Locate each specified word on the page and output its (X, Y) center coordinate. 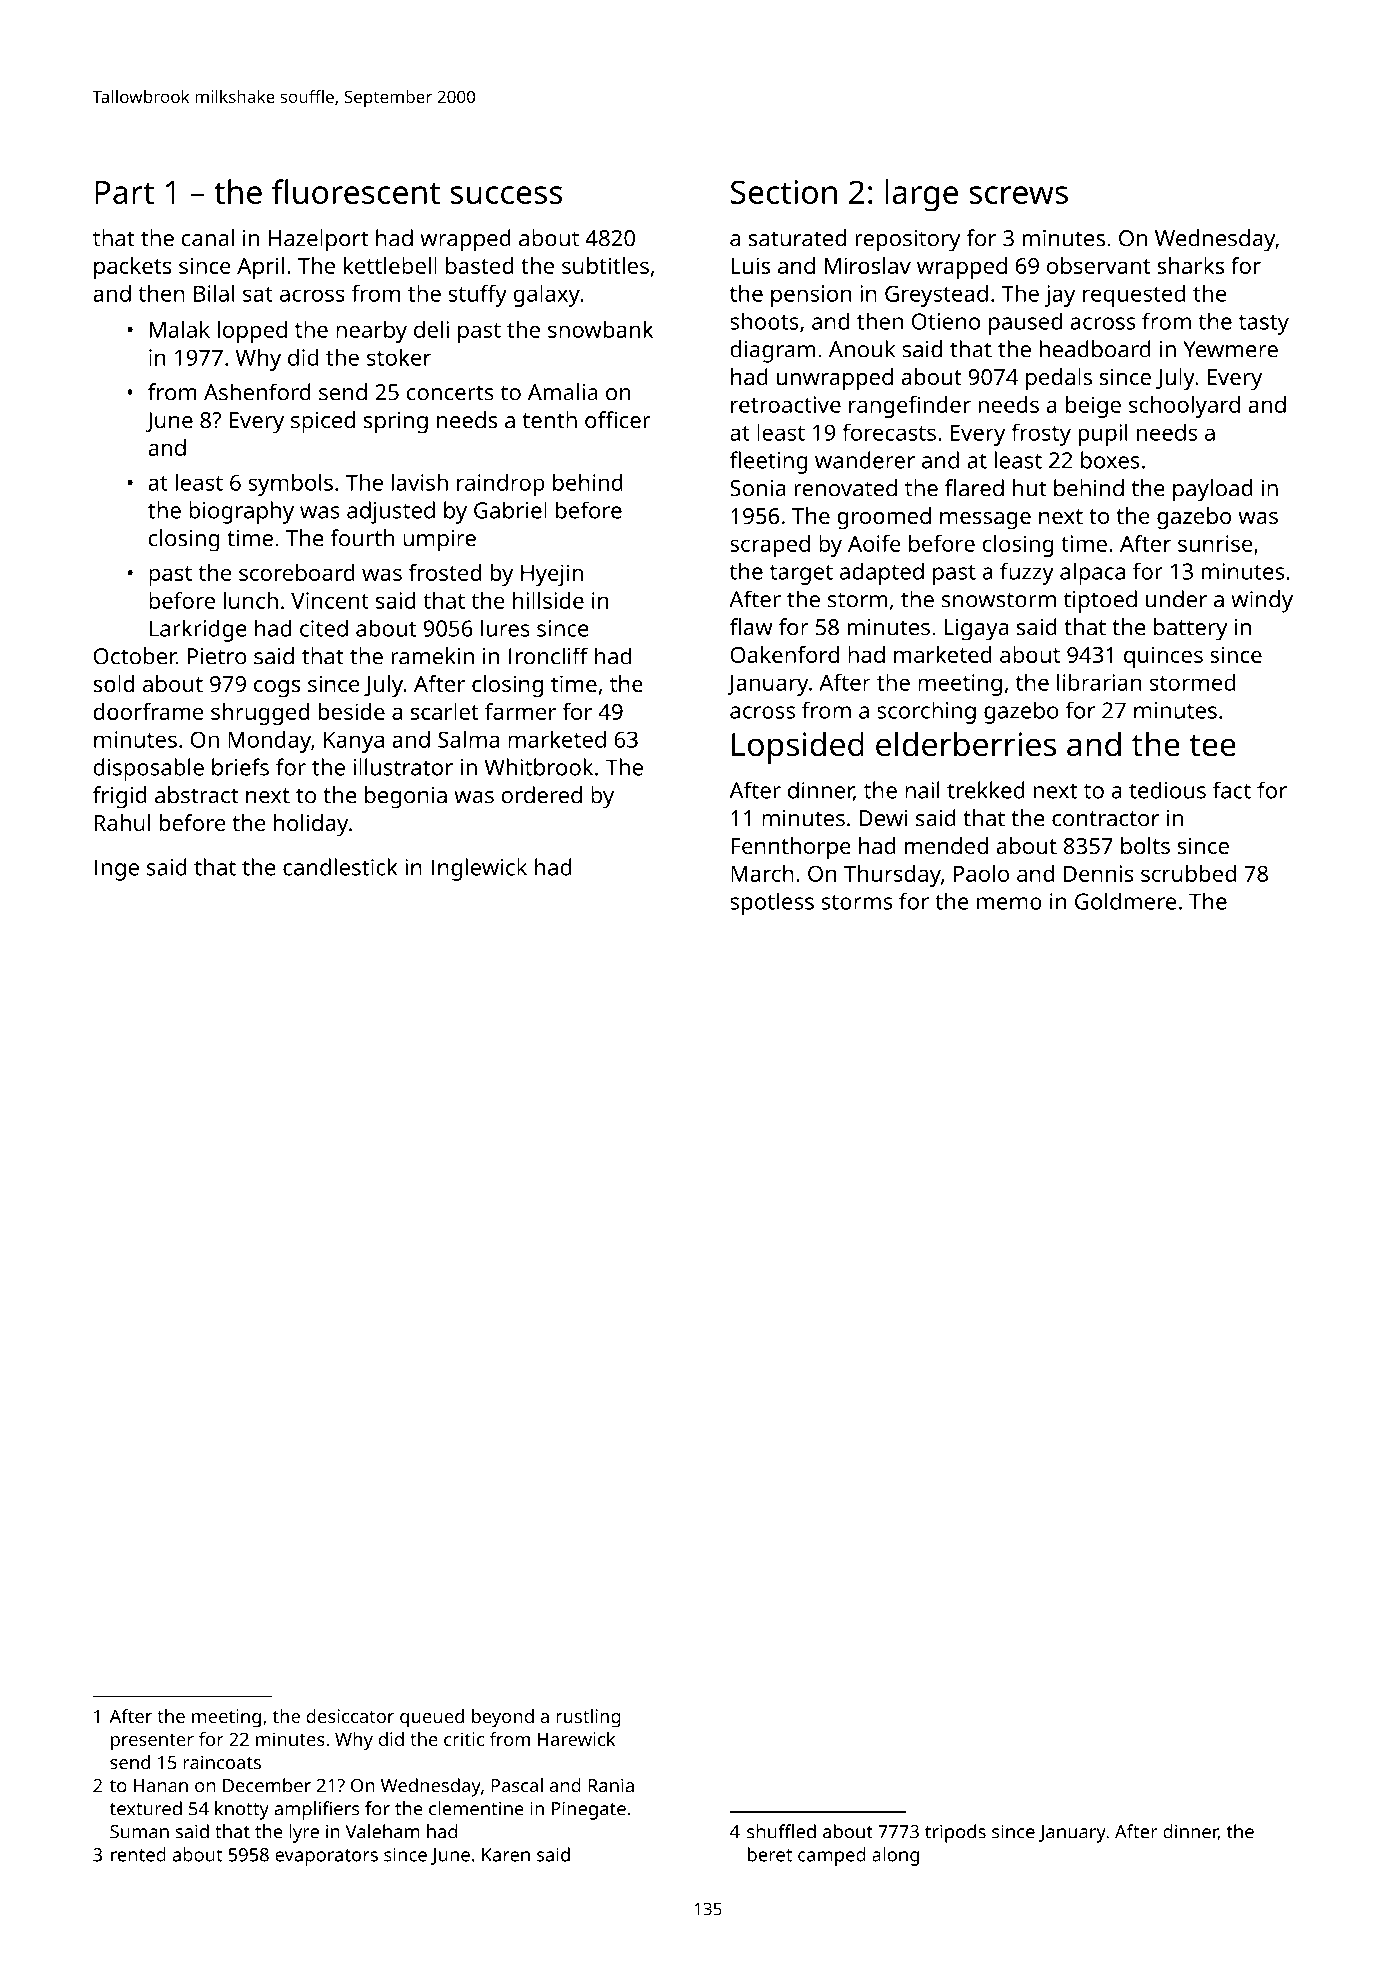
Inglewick (479, 869)
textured (146, 1808)
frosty (1041, 434)
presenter (152, 1742)
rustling (588, 1718)
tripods (955, 1833)
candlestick (340, 867)
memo (1009, 903)
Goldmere (1125, 901)
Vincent (330, 600)
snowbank (600, 329)
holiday (311, 825)
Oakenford (784, 654)
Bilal (214, 293)
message (985, 521)
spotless (772, 903)
